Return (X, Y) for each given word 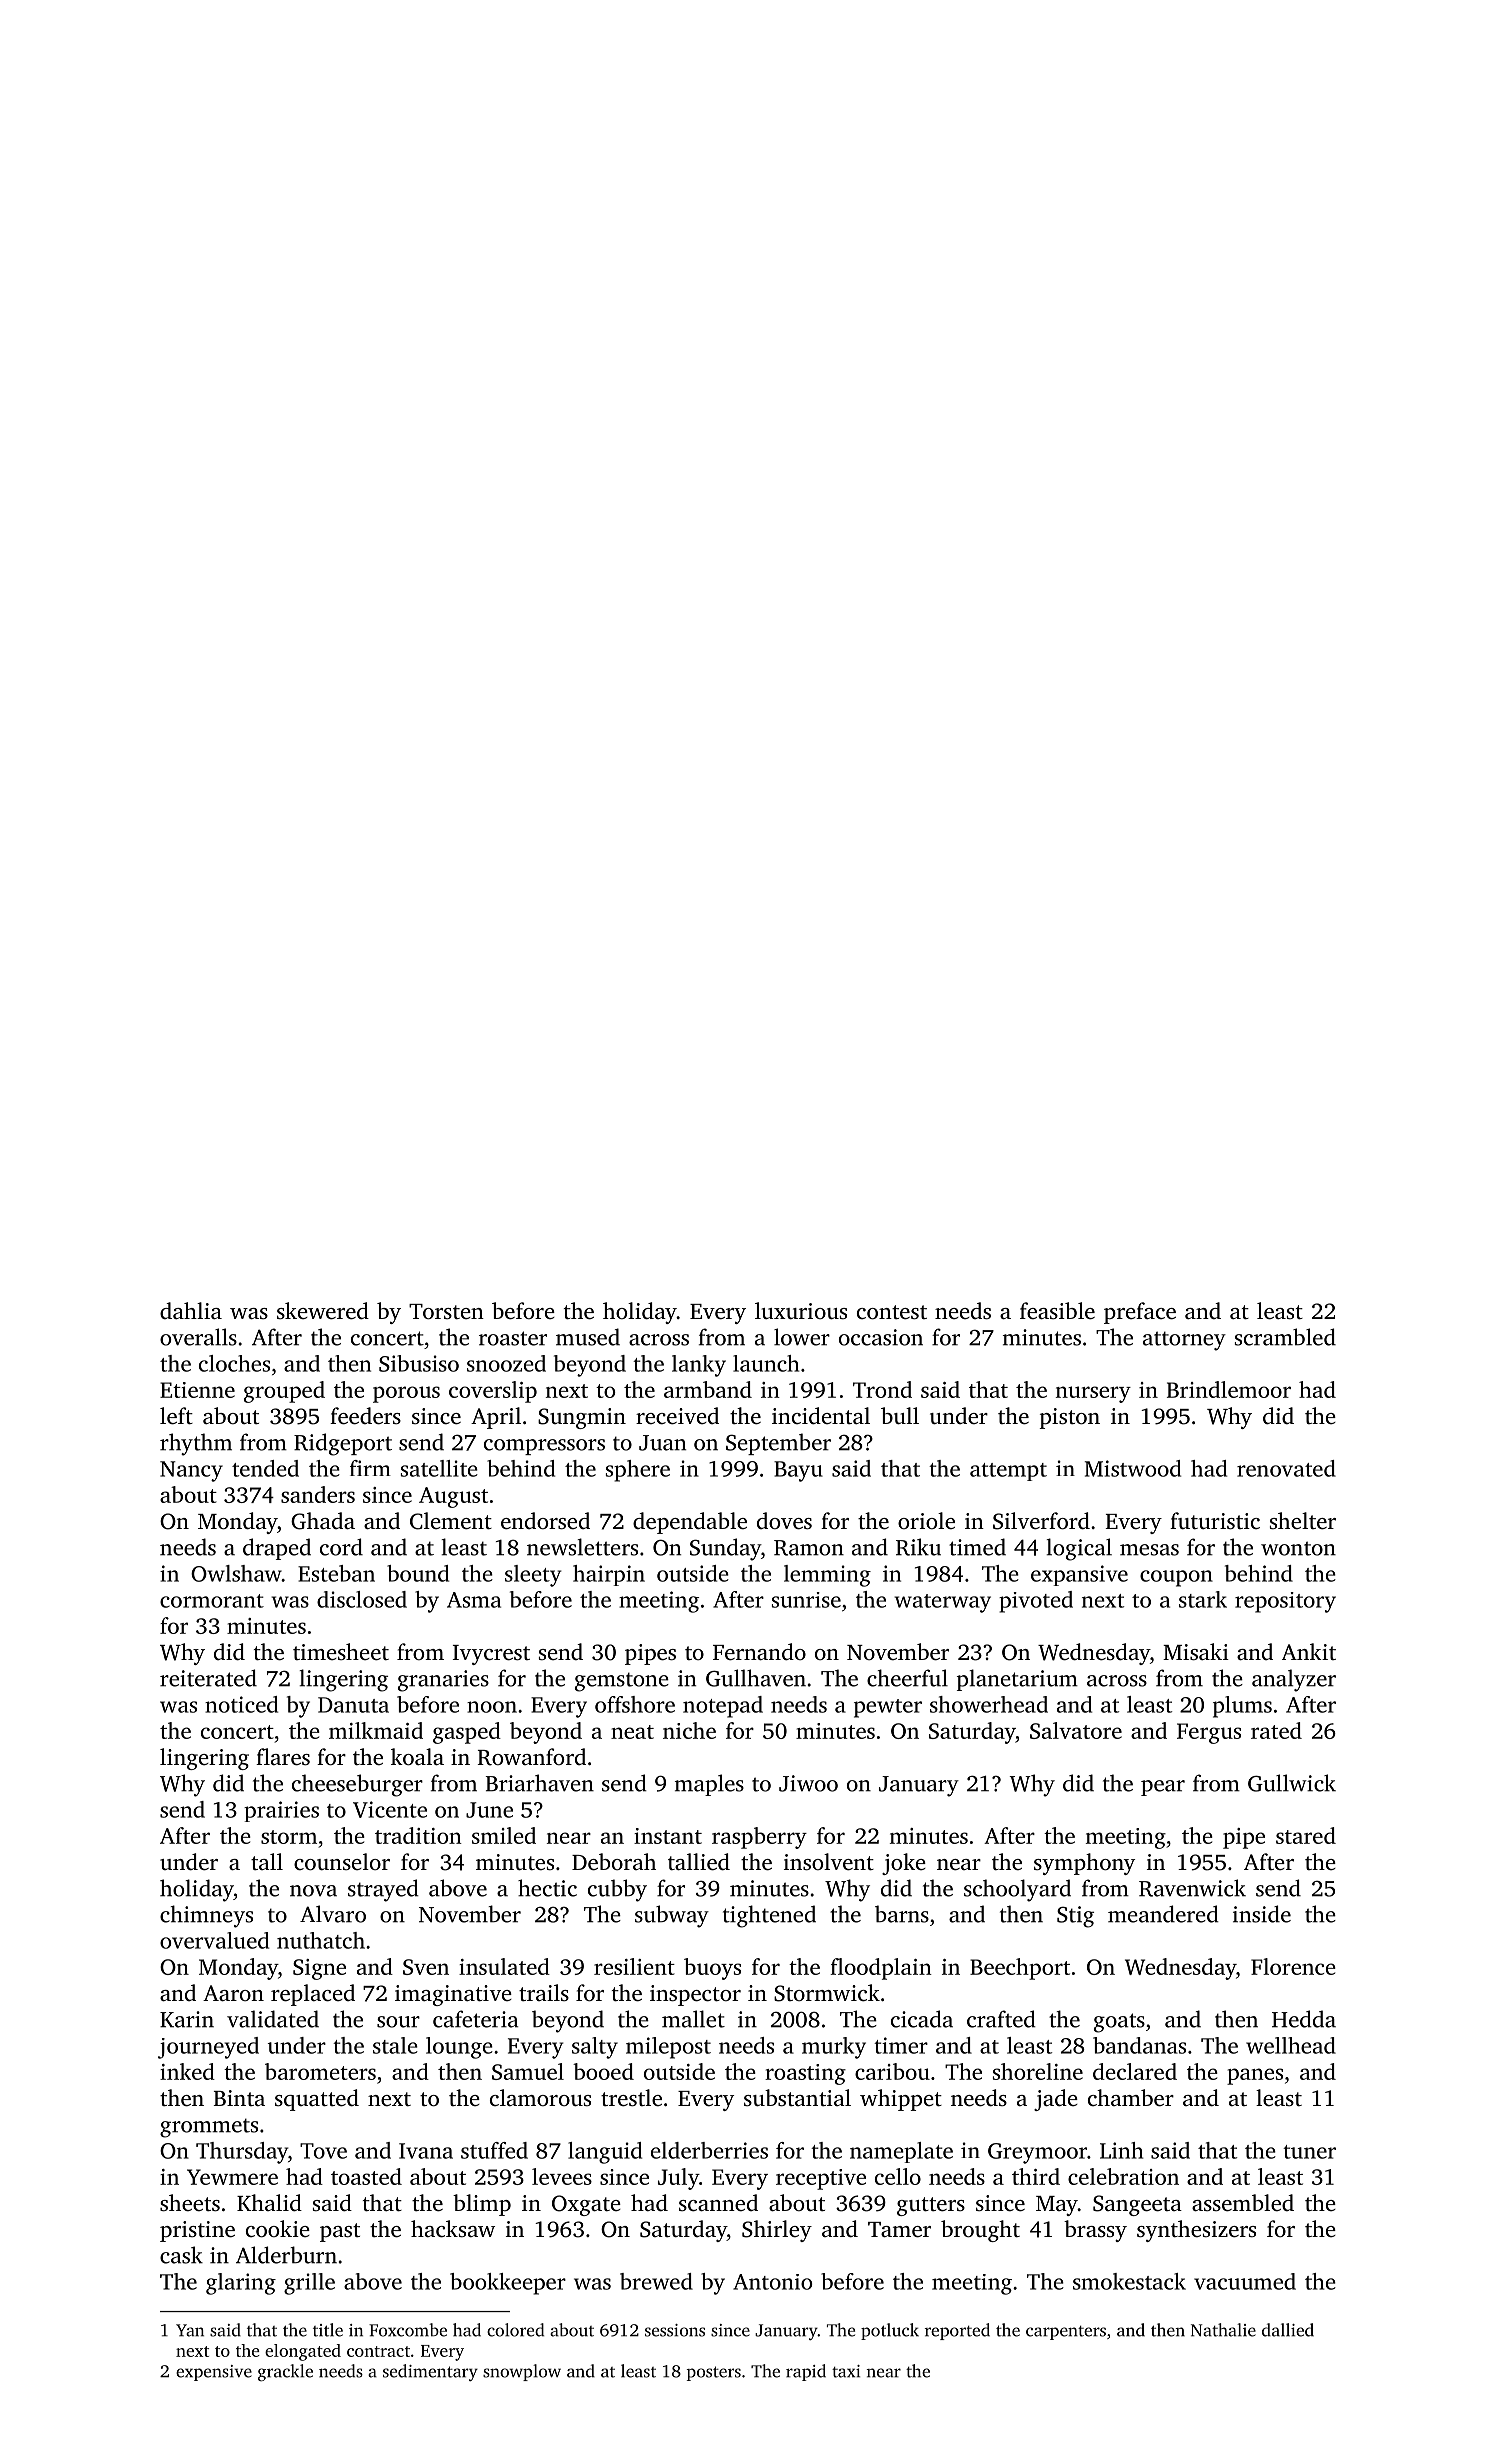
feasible (1057, 1311)
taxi (846, 2371)
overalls (198, 1337)
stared (1306, 1835)
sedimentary (430, 2372)
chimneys (206, 1916)
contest (892, 1312)
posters (714, 2373)
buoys (712, 1969)
